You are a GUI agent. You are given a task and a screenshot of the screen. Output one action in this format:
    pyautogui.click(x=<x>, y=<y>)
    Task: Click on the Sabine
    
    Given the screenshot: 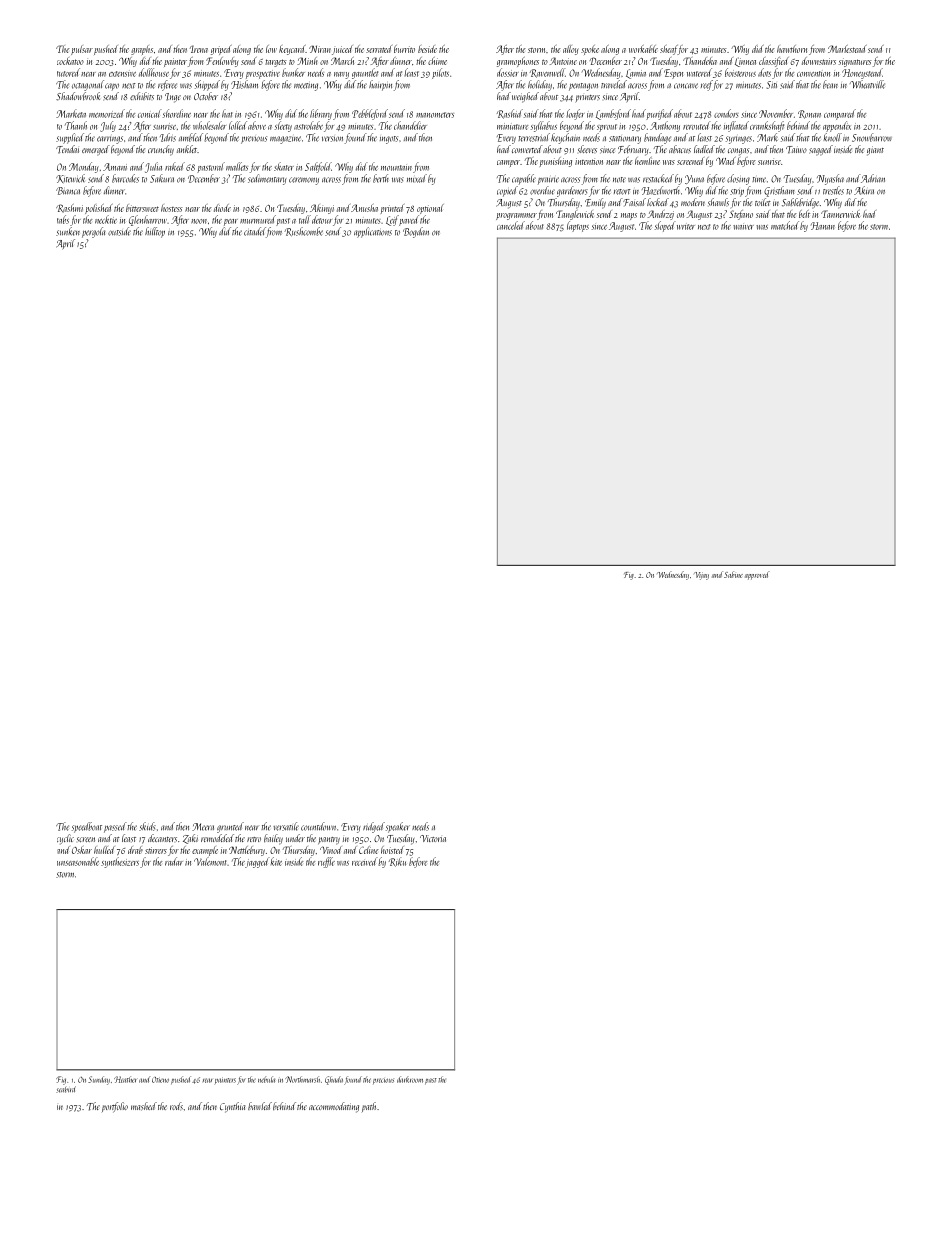 What is the action you would take?
    pyautogui.click(x=733, y=574)
